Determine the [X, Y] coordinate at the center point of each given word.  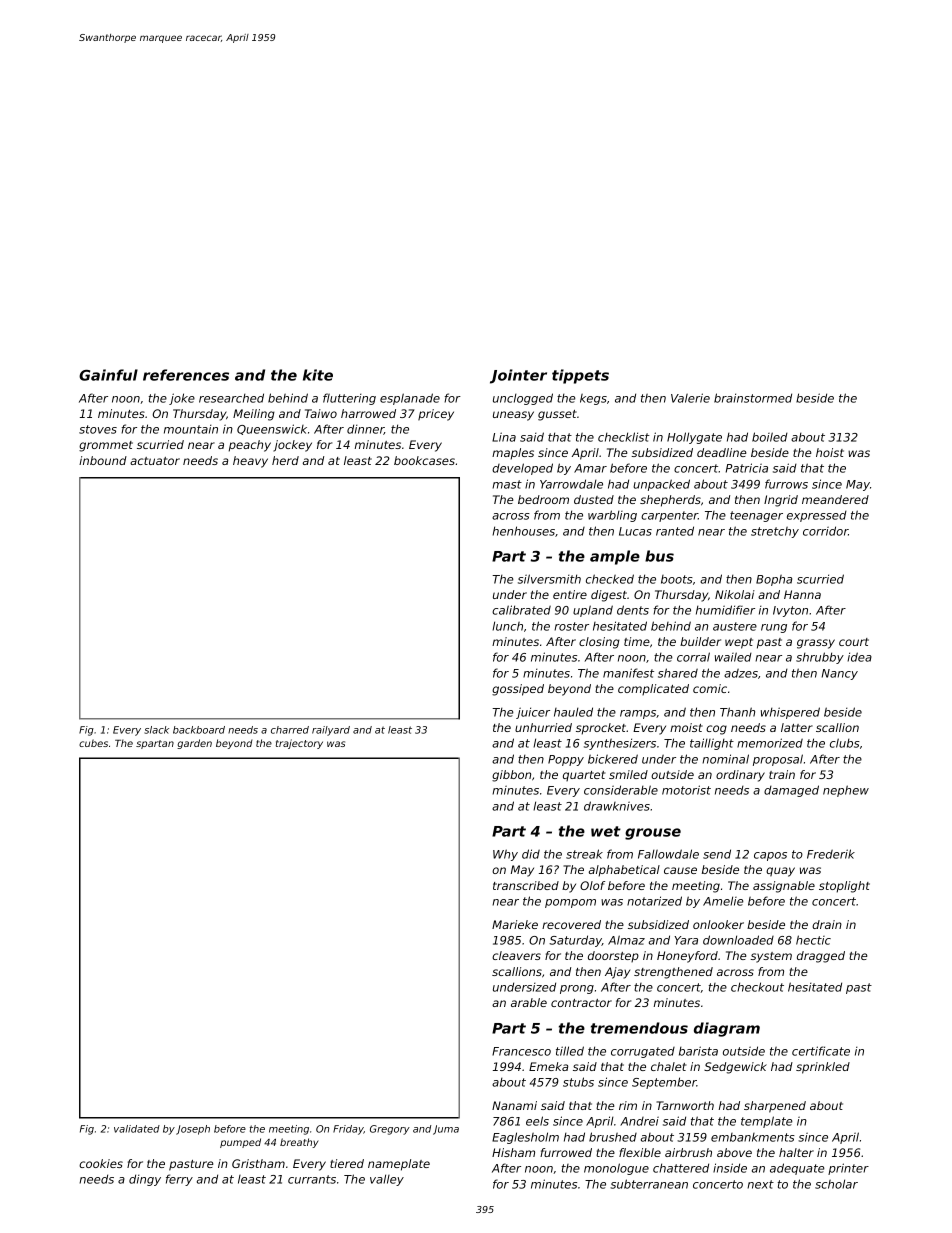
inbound [103, 460]
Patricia [747, 468]
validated [137, 1129]
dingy [145, 1180]
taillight [712, 744]
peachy [250, 446]
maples [513, 454]
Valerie [690, 398]
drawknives [617, 806]
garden [194, 744]
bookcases [424, 460]
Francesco [521, 1051]
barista [698, 1051]
